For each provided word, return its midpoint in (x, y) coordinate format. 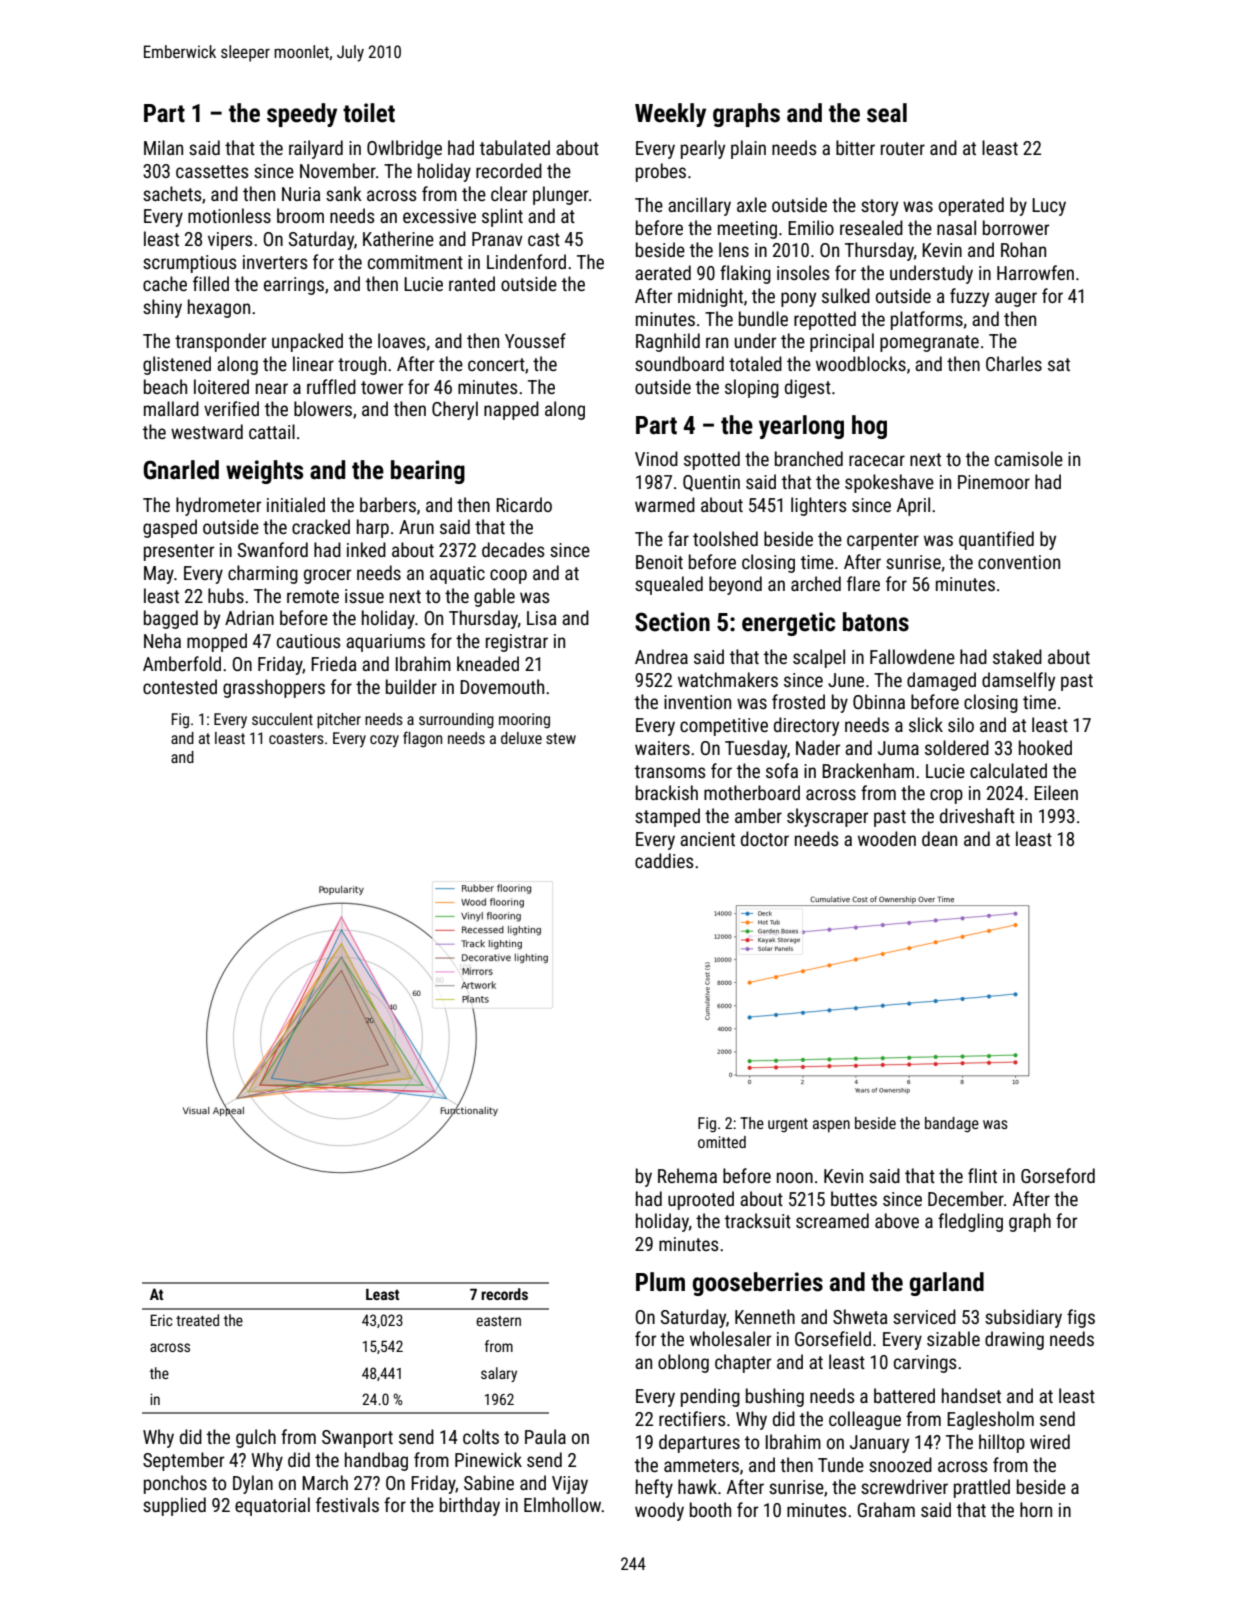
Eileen (1056, 792)
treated (197, 1320)
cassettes (212, 171)
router (903, 148)
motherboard (752, 792)
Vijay (570, 1485)
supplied (174, 1506)
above (897, 1220)
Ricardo (524, 504)
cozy (384, 741)
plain (748, 149)
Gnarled (181, 470)
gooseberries (757, 1284)
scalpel (819, 658)
